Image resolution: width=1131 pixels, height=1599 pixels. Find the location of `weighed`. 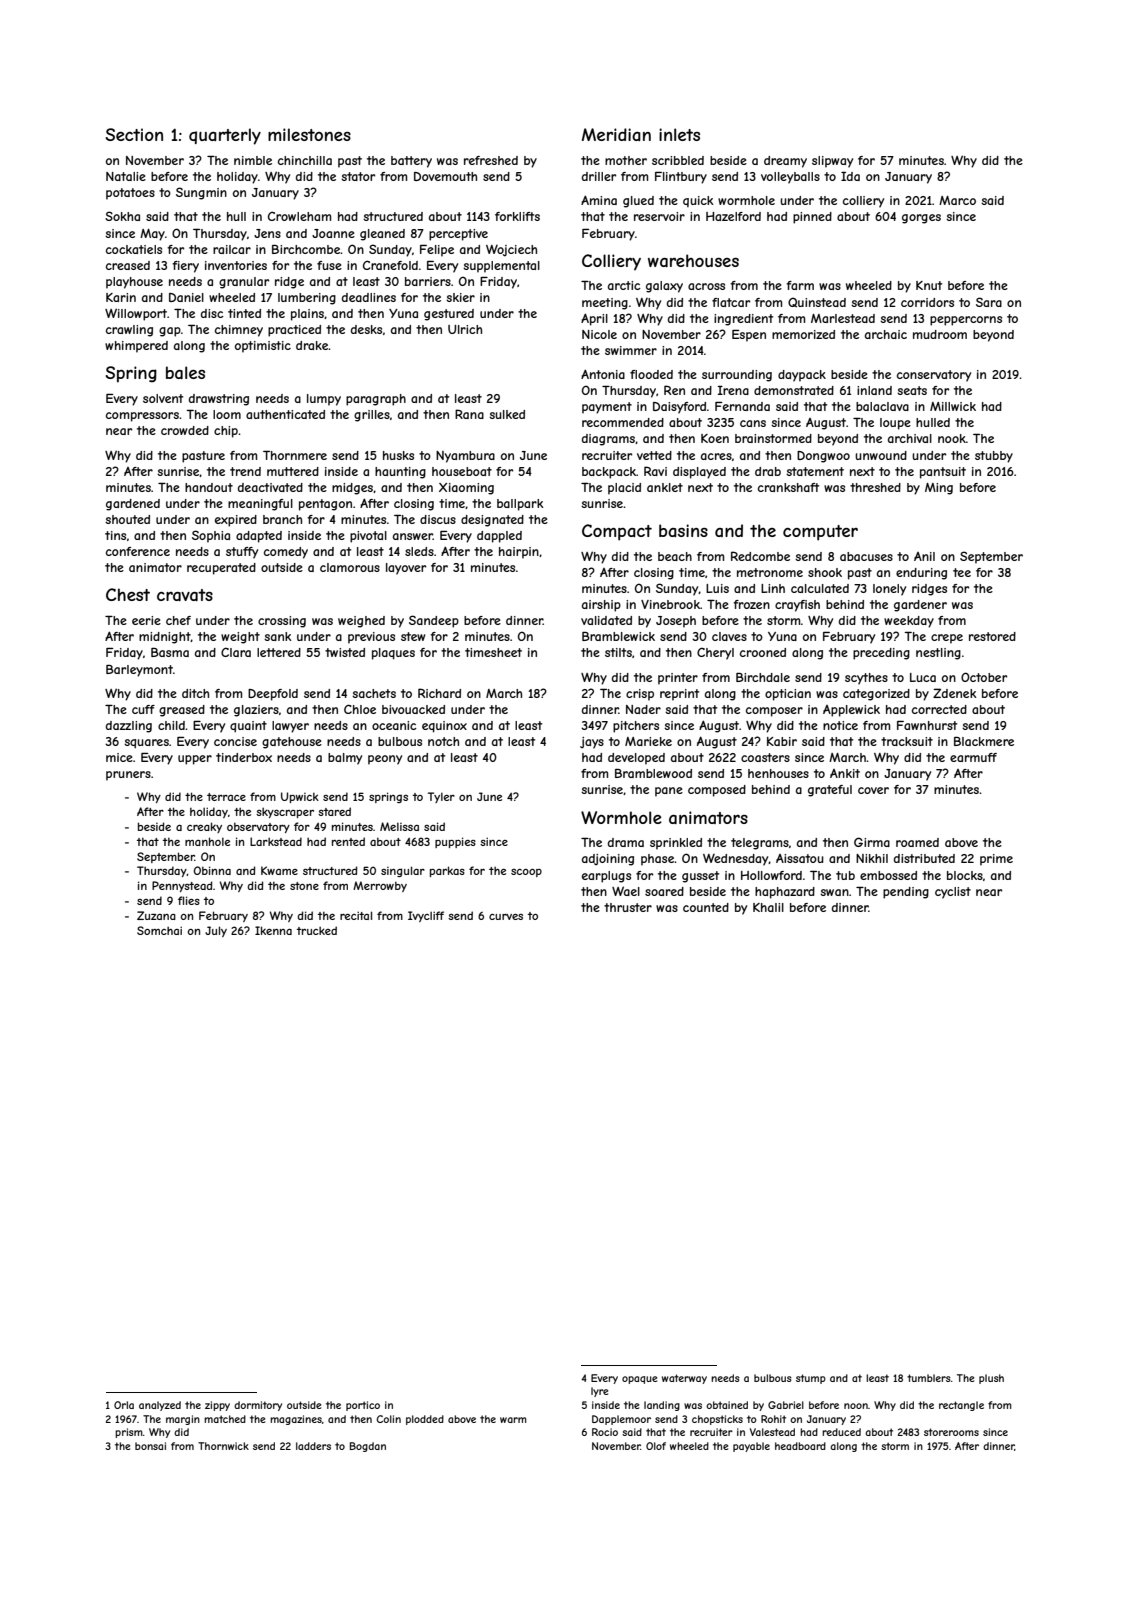

weighed is located at coordinates (361, 622).
